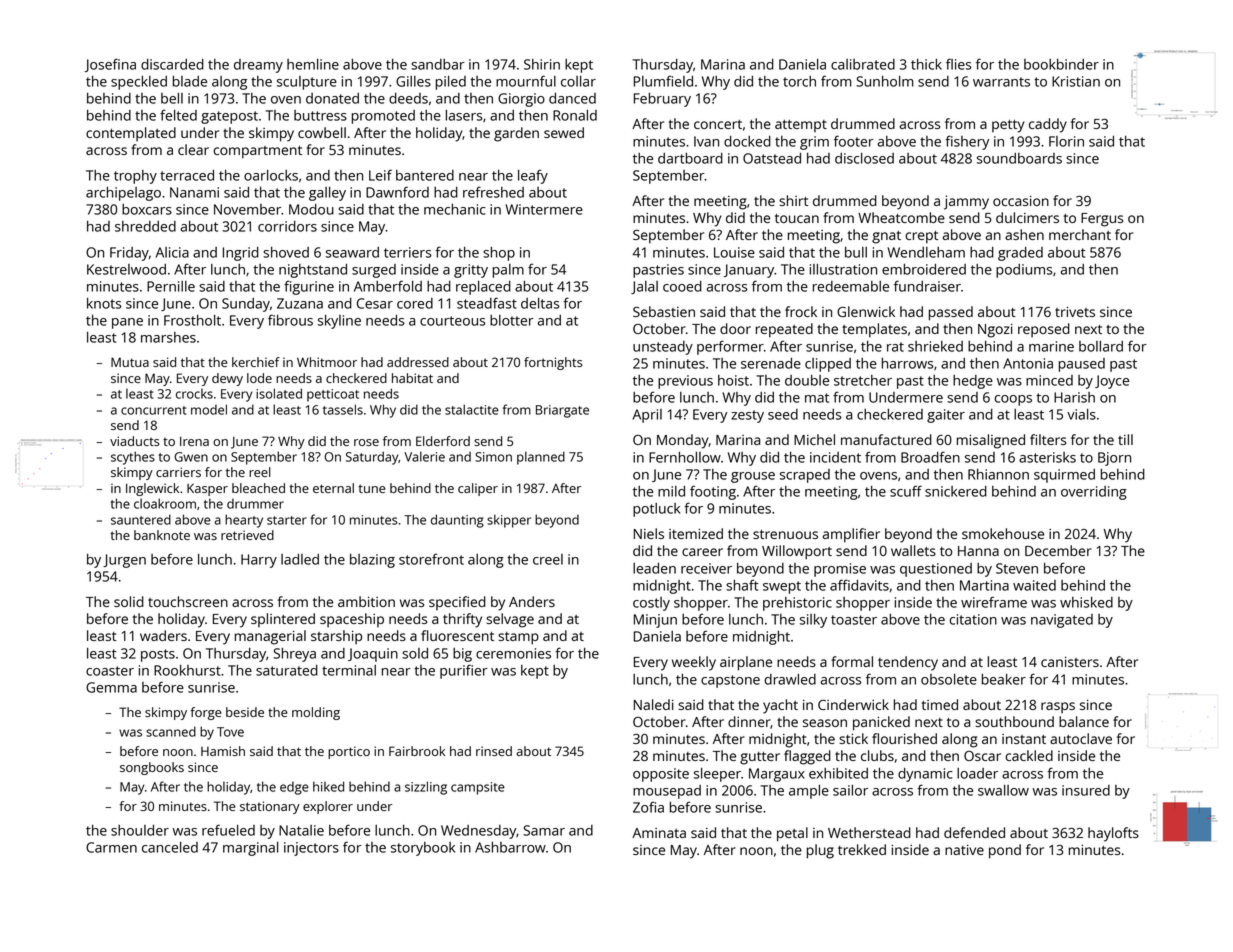  Describe the element at coordinates (1061, 64) in the image. I see `bookbinder` at that location.
